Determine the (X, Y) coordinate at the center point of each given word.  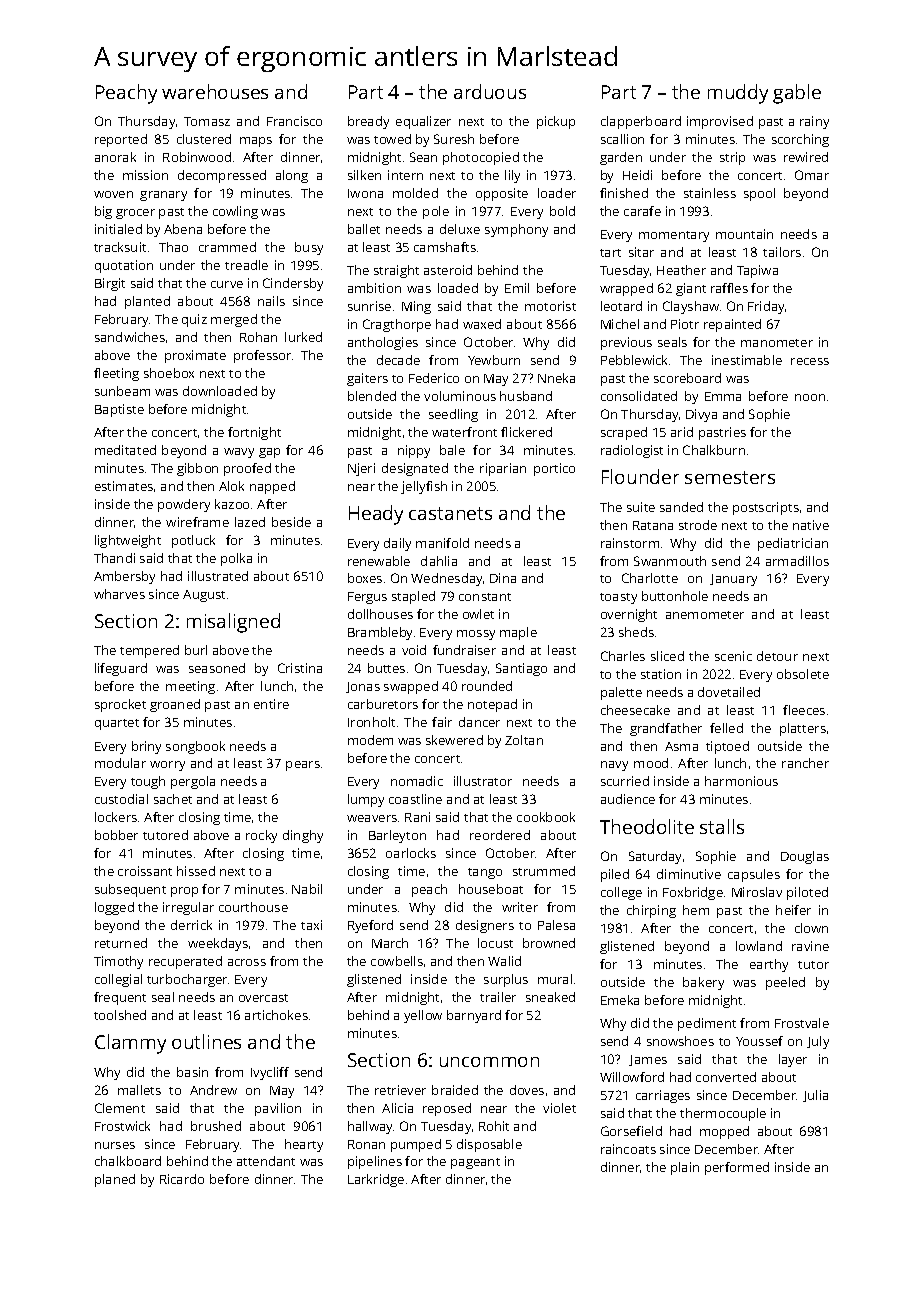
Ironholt (371, 722)
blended (372, 396)
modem (370, 740)
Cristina (300, 668)
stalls (722, 826)
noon (810, 397)
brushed (216, 1126)
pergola (193, 782)
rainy (814, 122)
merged (234, 320)
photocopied (481, 158)
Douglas (805, 857)
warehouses (215, 91)
